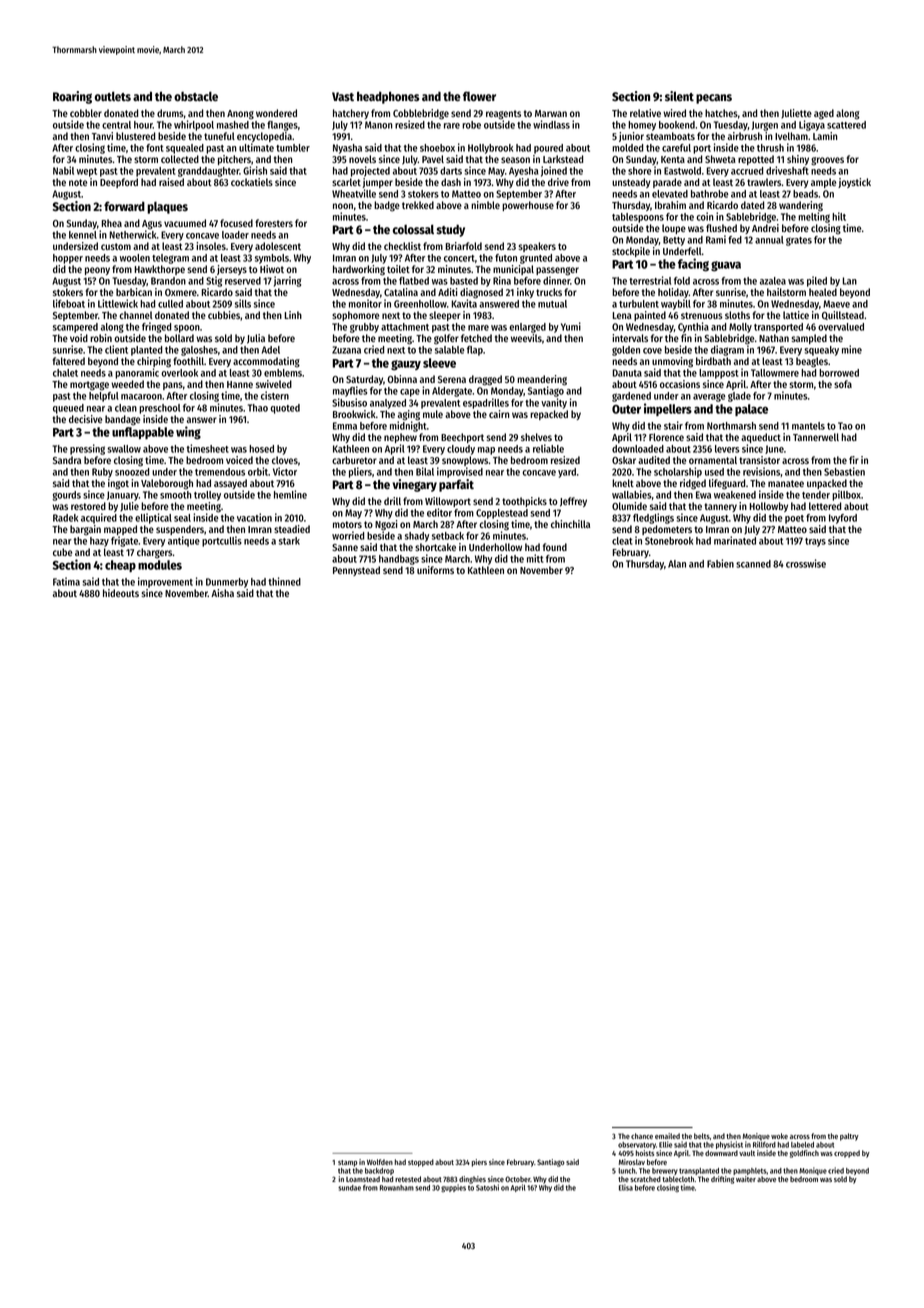  What do you see at coordinates (258, 408) in the document?
I see `Thao` at bounding box center [258, 408].
